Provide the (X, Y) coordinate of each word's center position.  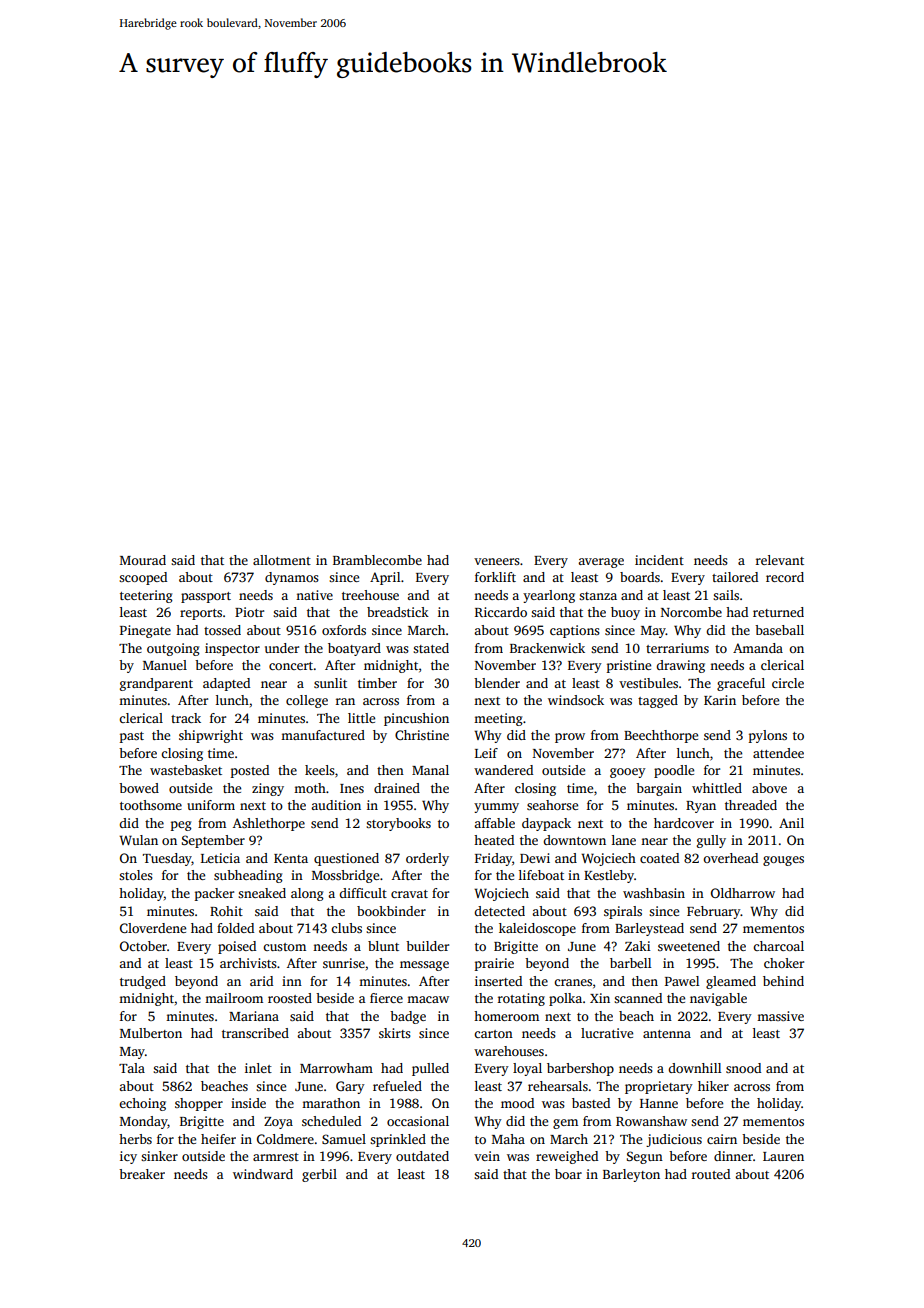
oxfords (344, 630)
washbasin (654, 893)
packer (214, 894)
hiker (713, 1086)
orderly (427, 859)
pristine (629, 666)
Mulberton (151, 1033)
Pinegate (145, 631)
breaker (142, 1174)
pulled (430, 1069)
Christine (422, 735)
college (307, 701)
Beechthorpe (661, 736)
